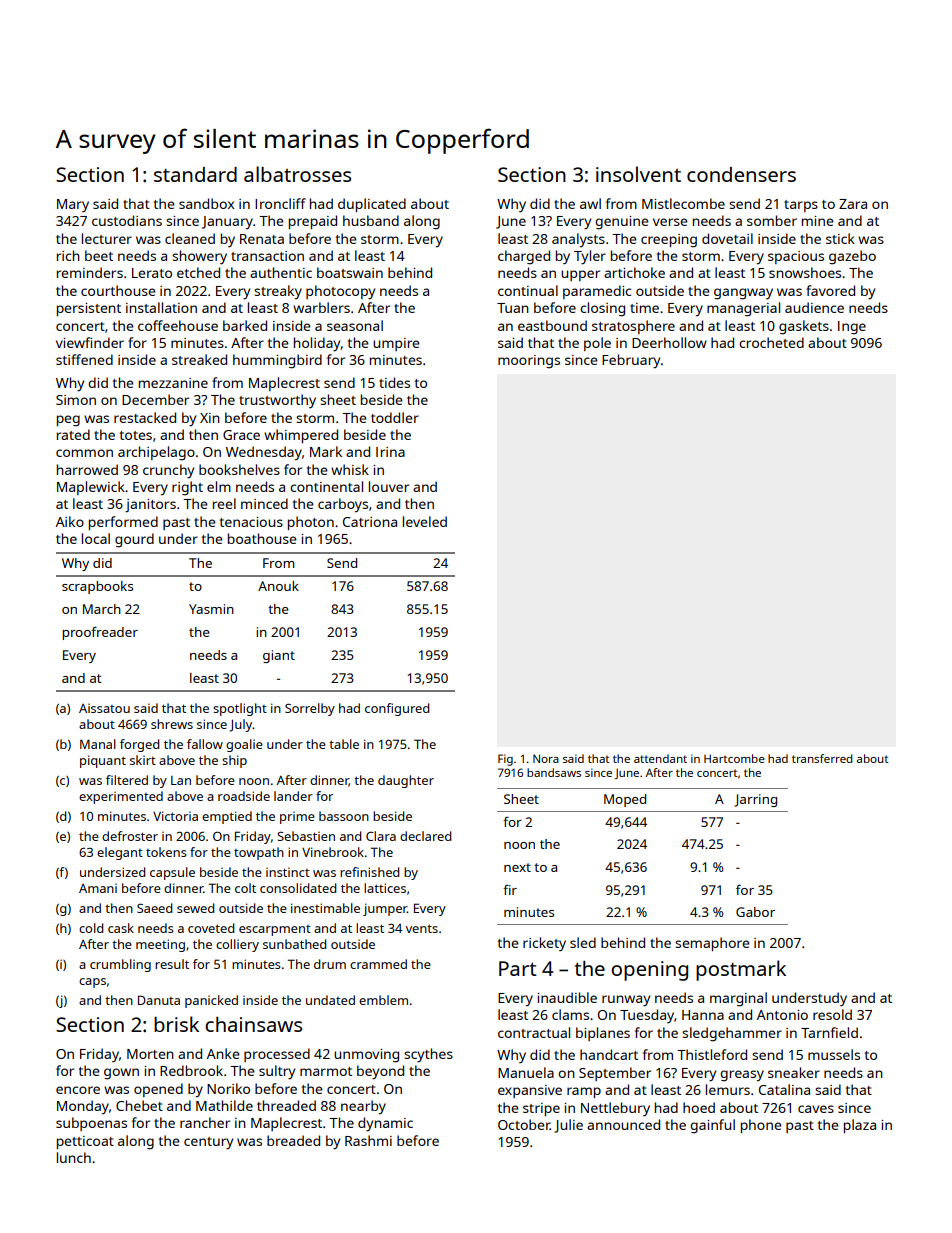 This screenshot has width=952, height=1233. I want to click on Moped, so click(625, 800).
